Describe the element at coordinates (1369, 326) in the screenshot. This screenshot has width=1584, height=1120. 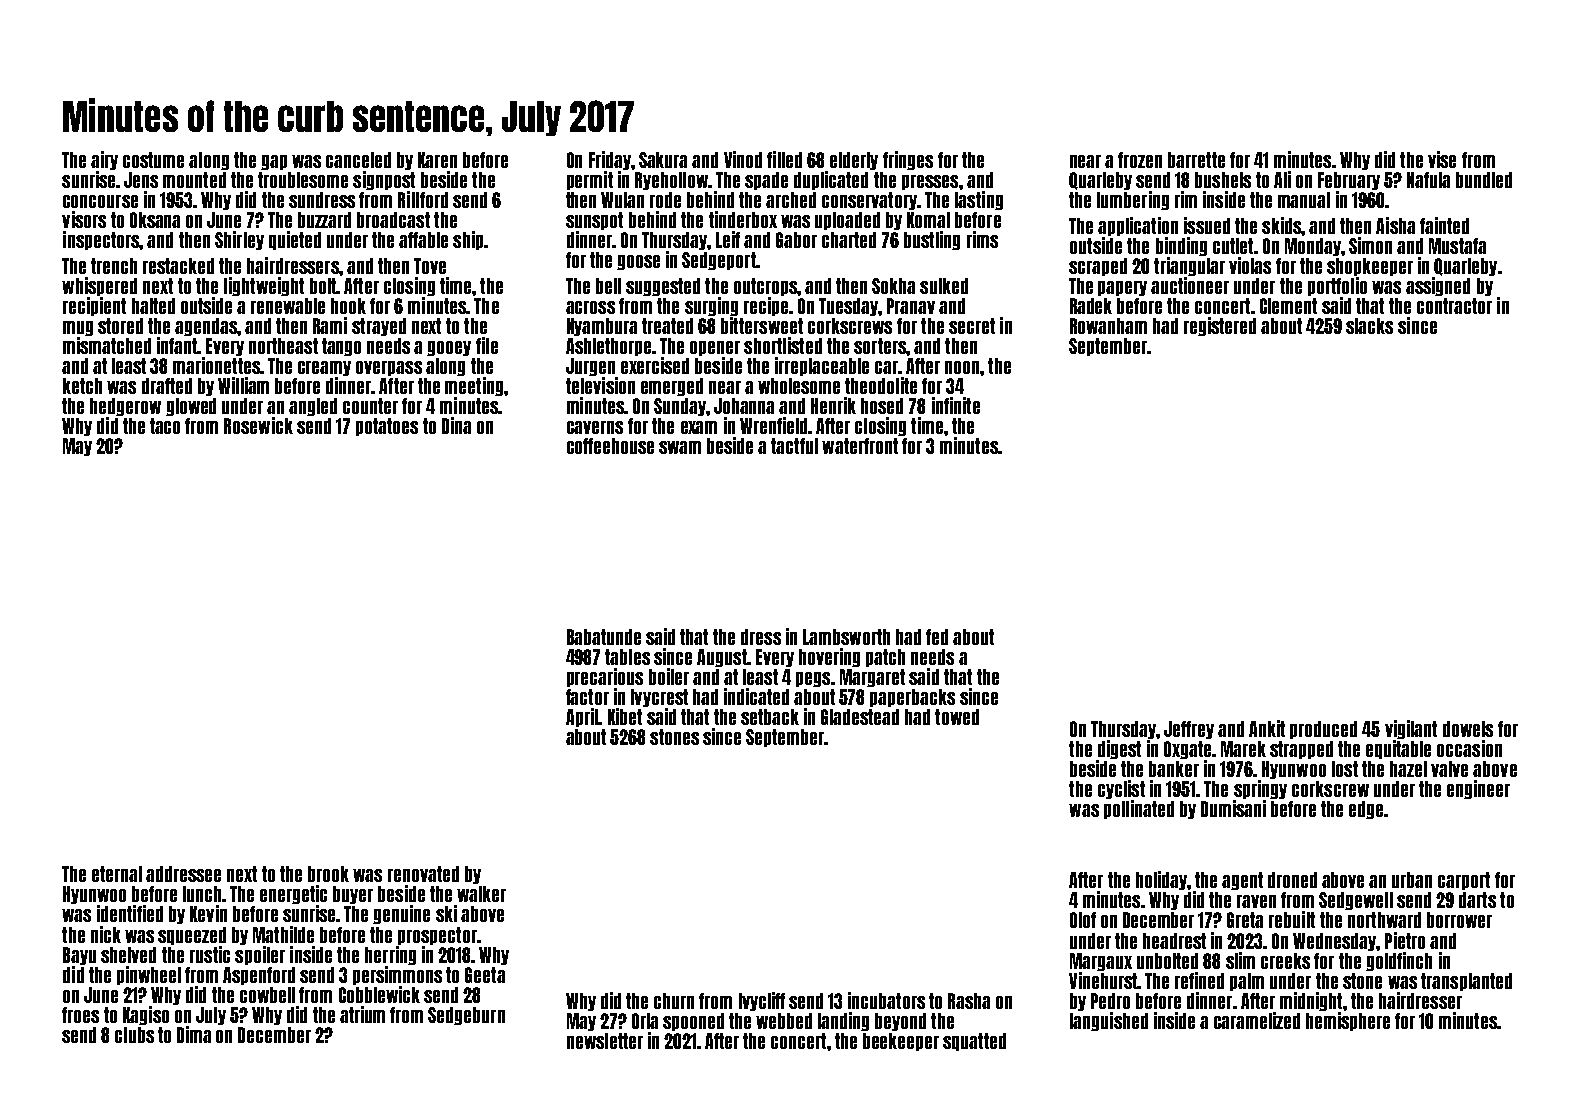
I see `slacks` at that location.
